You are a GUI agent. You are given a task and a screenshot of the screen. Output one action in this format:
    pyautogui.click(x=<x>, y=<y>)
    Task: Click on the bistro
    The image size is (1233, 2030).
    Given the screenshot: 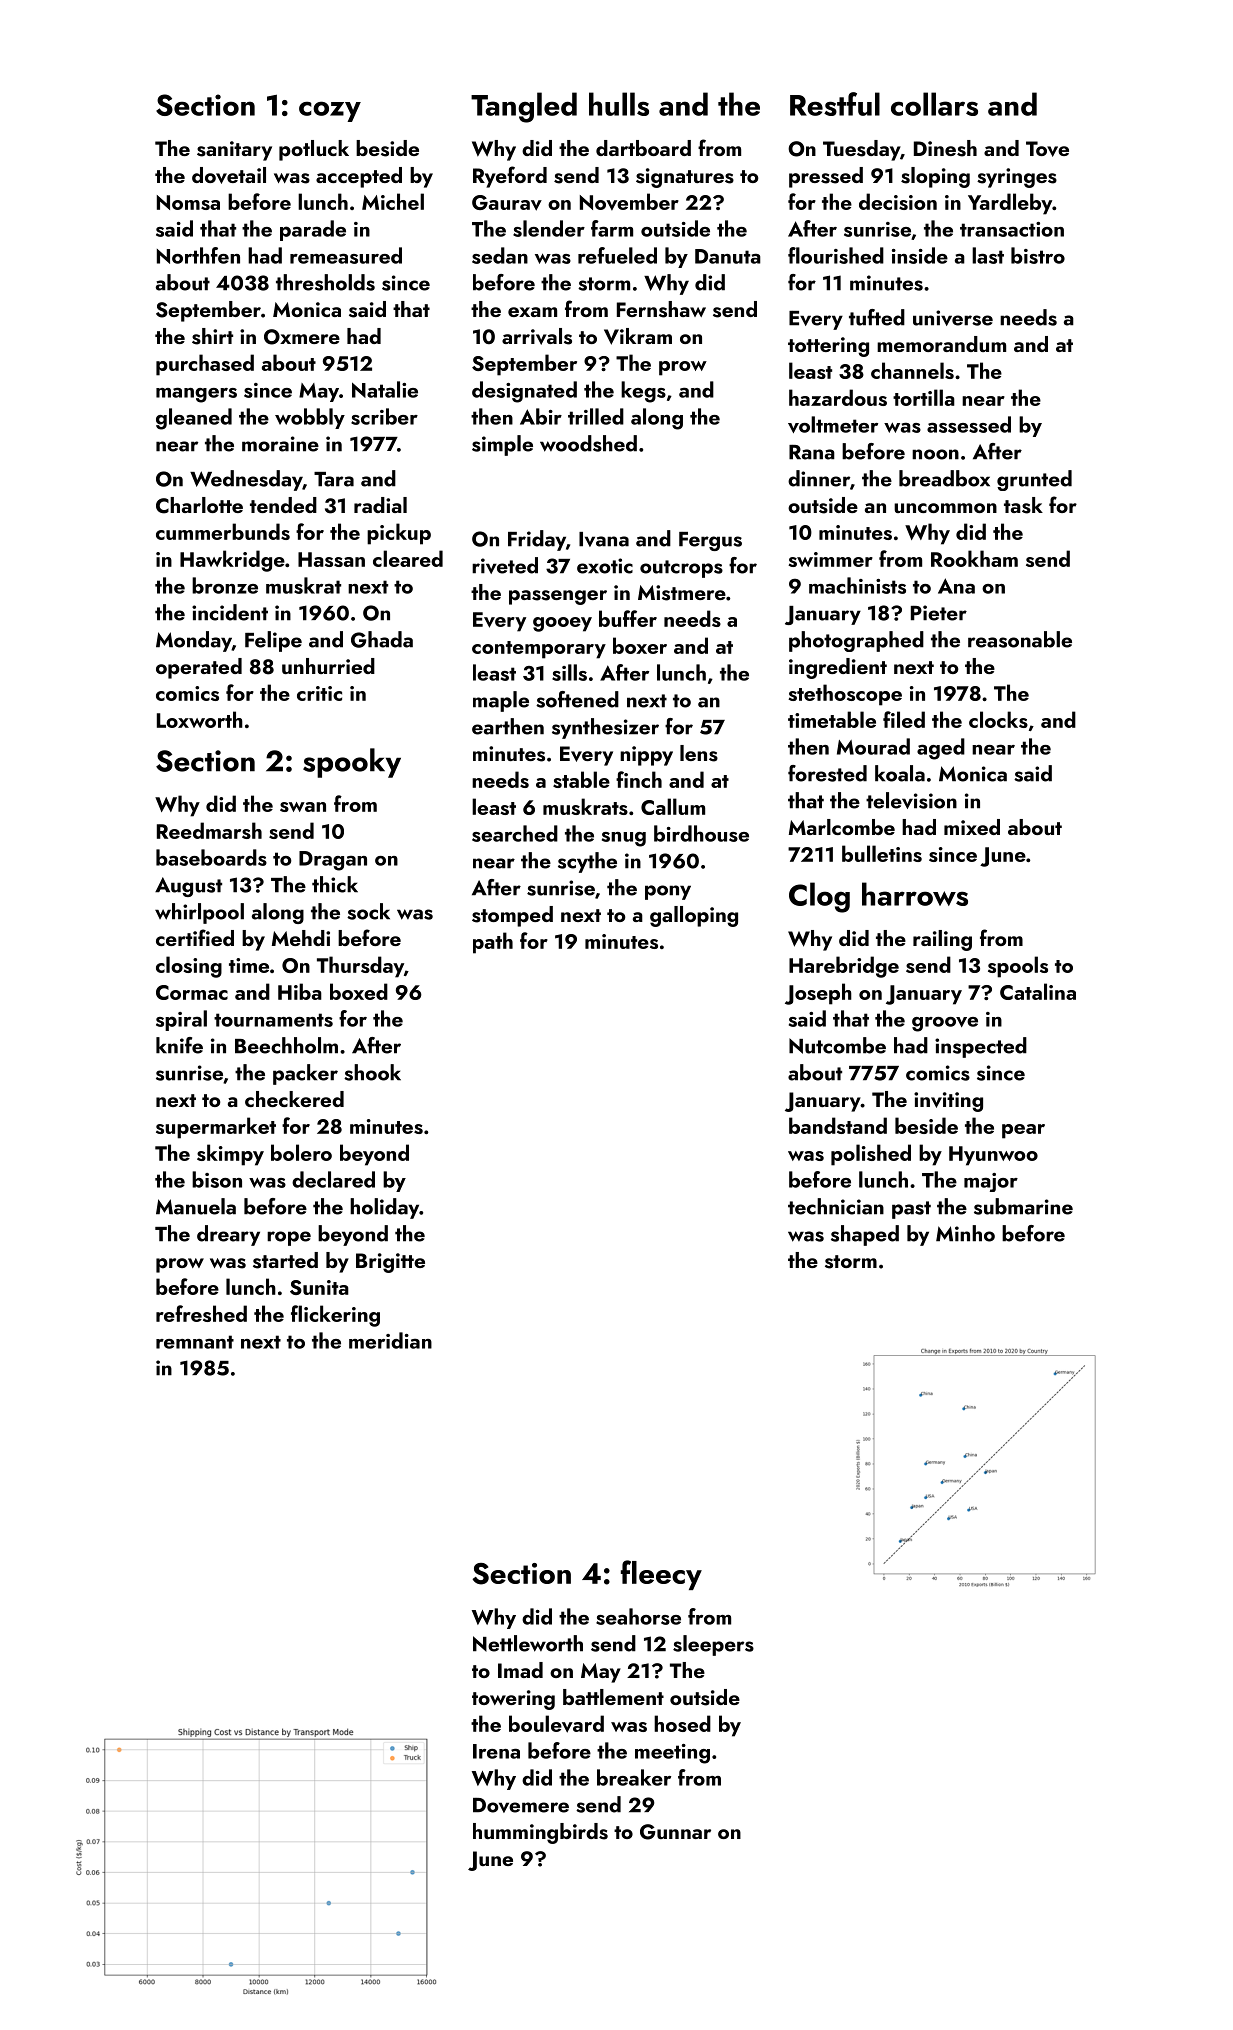 What is the action you would take?
    pyautogui.click(x=1038, y=255)
